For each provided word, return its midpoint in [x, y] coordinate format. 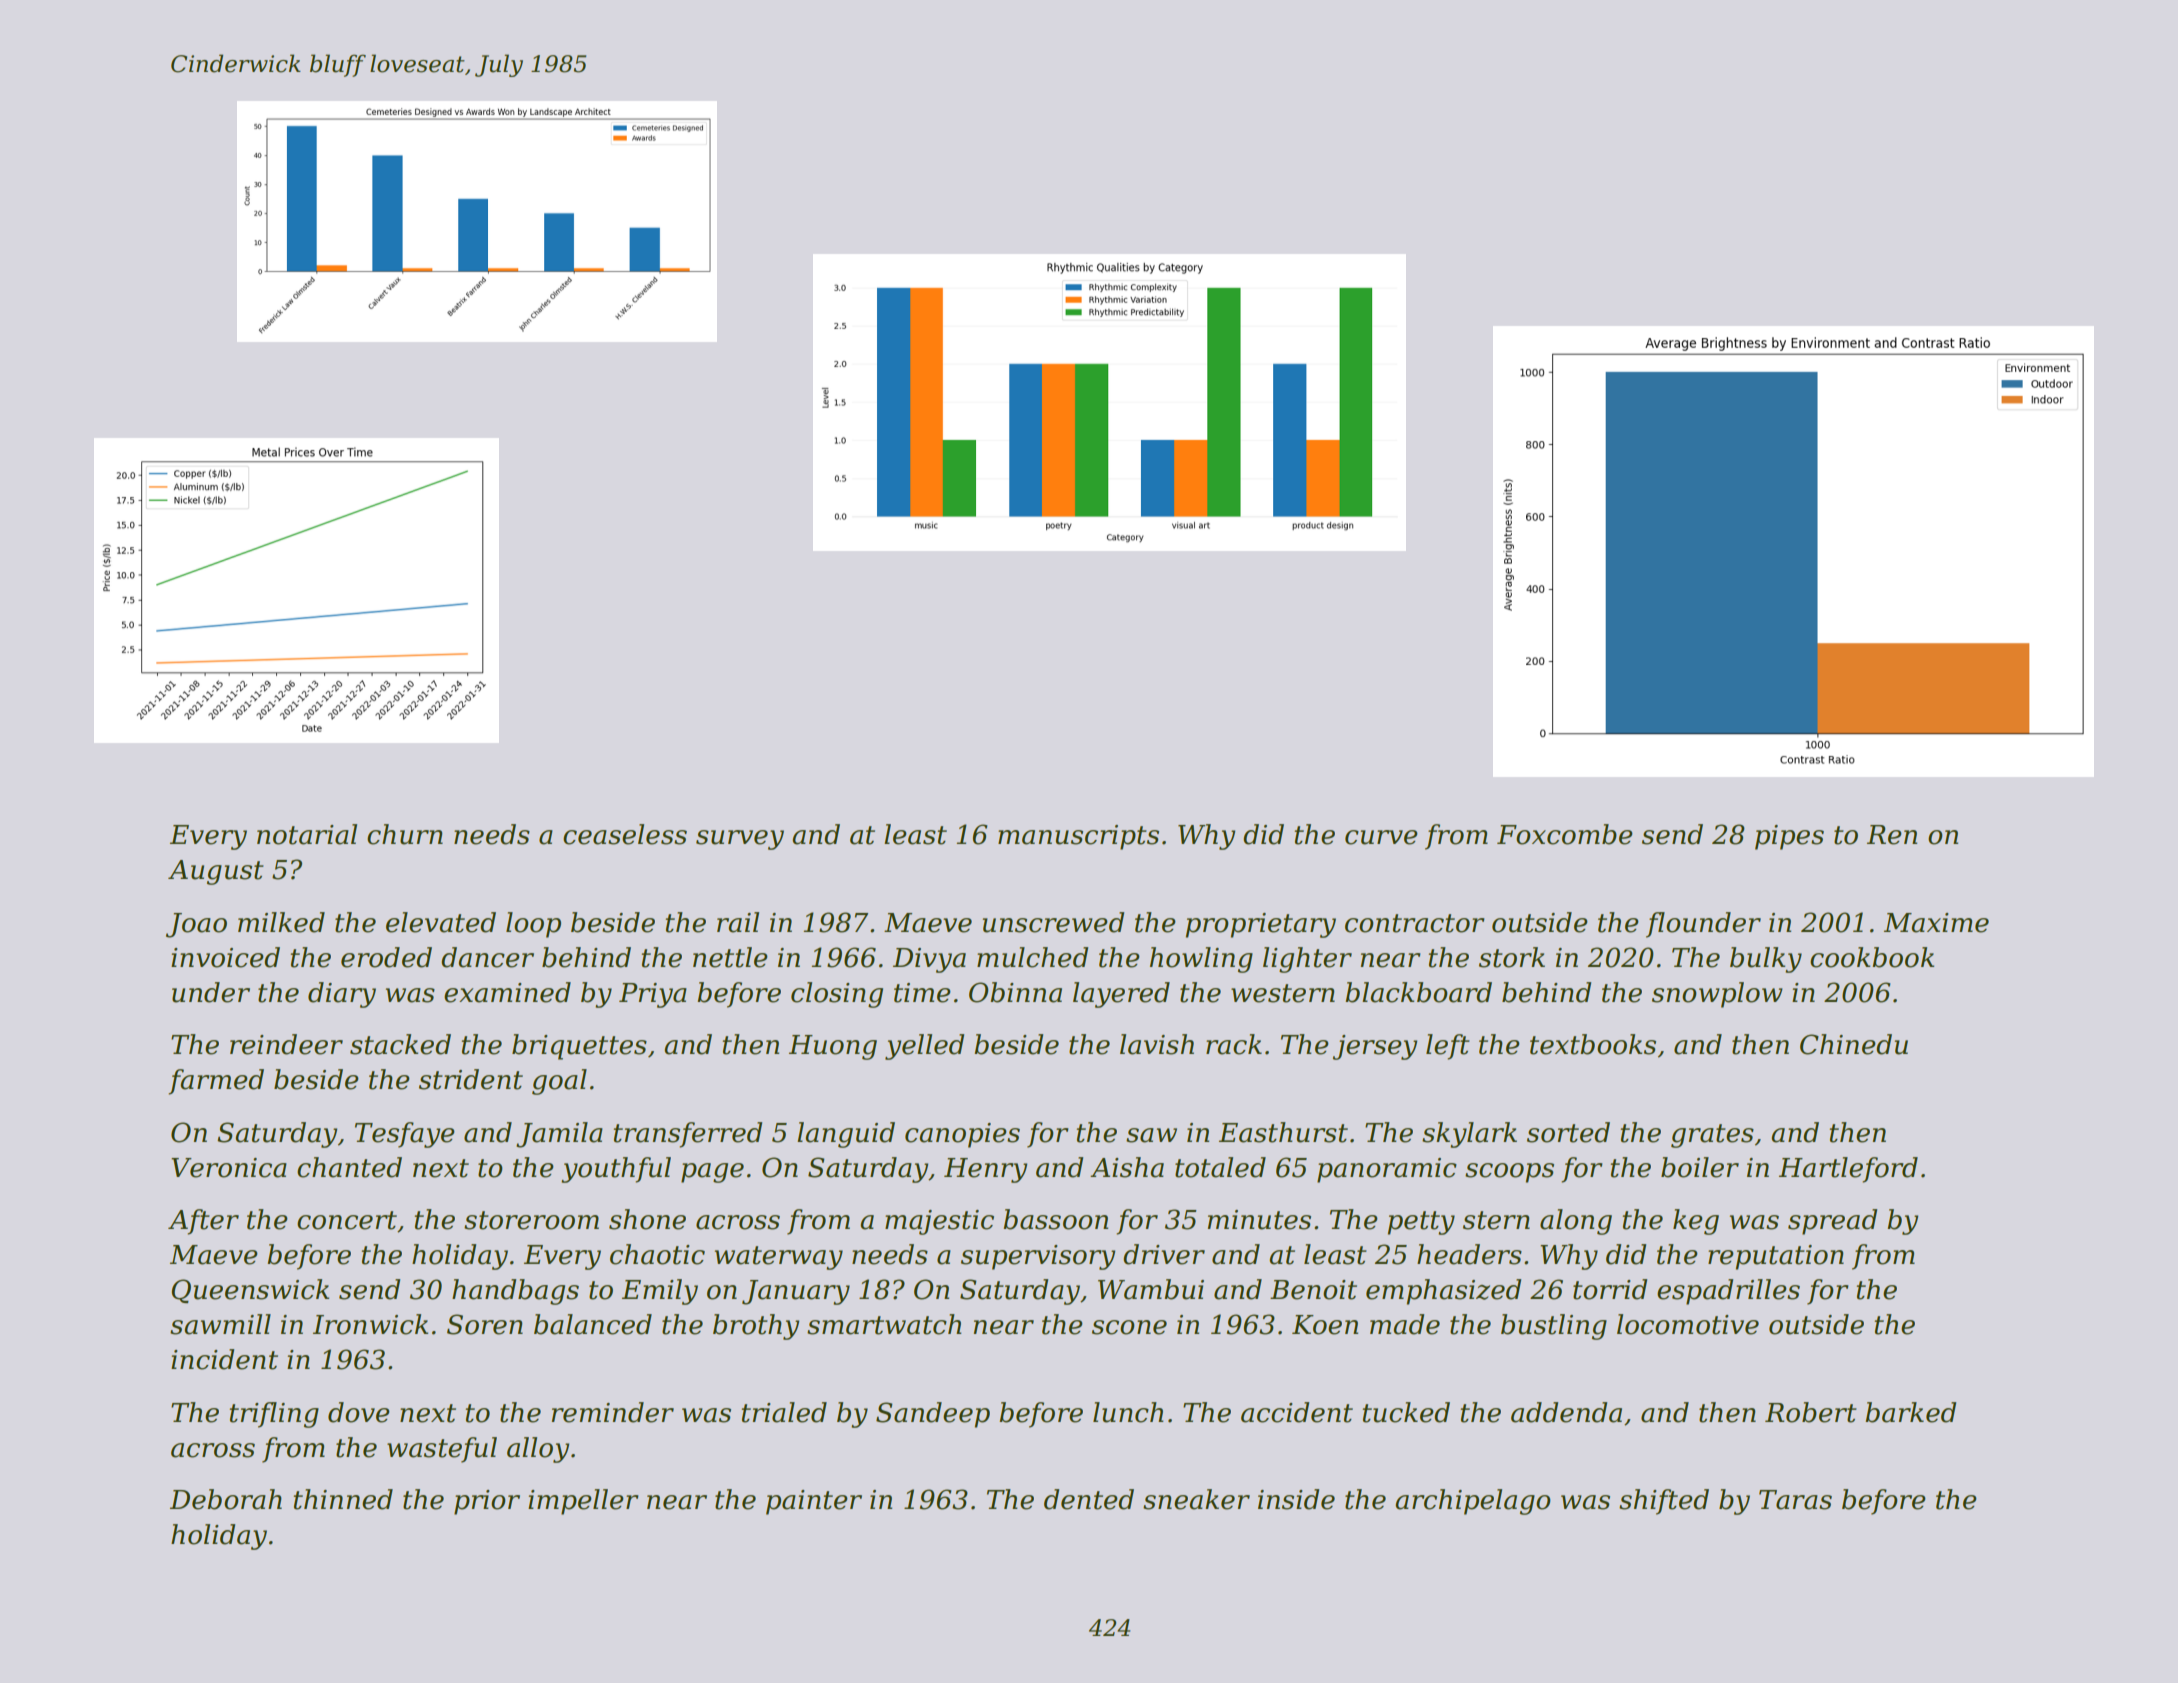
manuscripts [1078, 837]
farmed [216, 1082]
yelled [924, 1047]
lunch [1128, 1412]
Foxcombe [1565, 834]
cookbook [1872, 957]
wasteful [442, 1450]
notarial [307, 834]
